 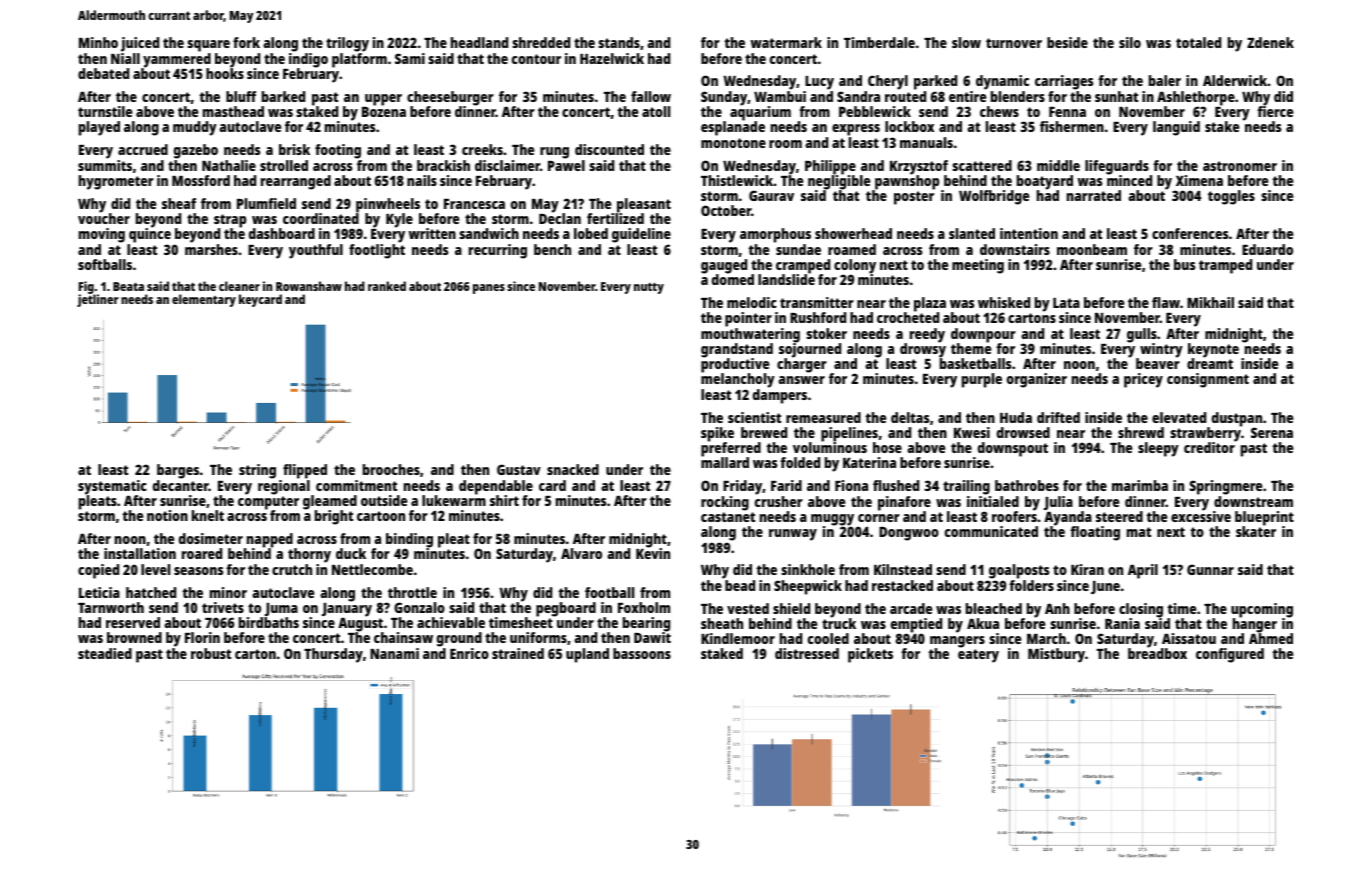 I want to click on nutty, so click(x=649, y=288).
